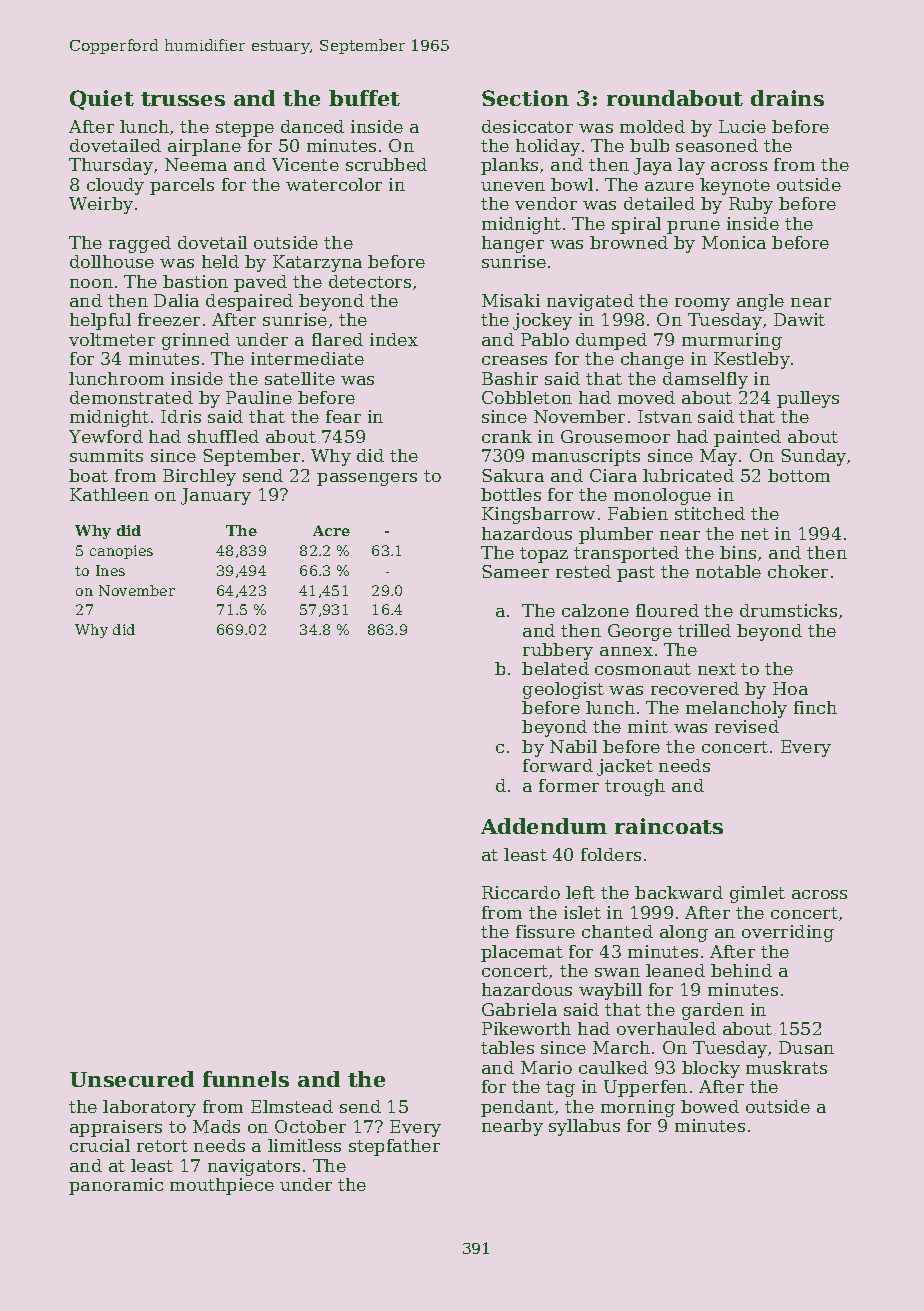 Image resolution: width=924 pixels, height=1311 pixels. What do you see at coordinates (652, 126) in the screenshot?
I see `molded` at bounding box center [652, 126].
